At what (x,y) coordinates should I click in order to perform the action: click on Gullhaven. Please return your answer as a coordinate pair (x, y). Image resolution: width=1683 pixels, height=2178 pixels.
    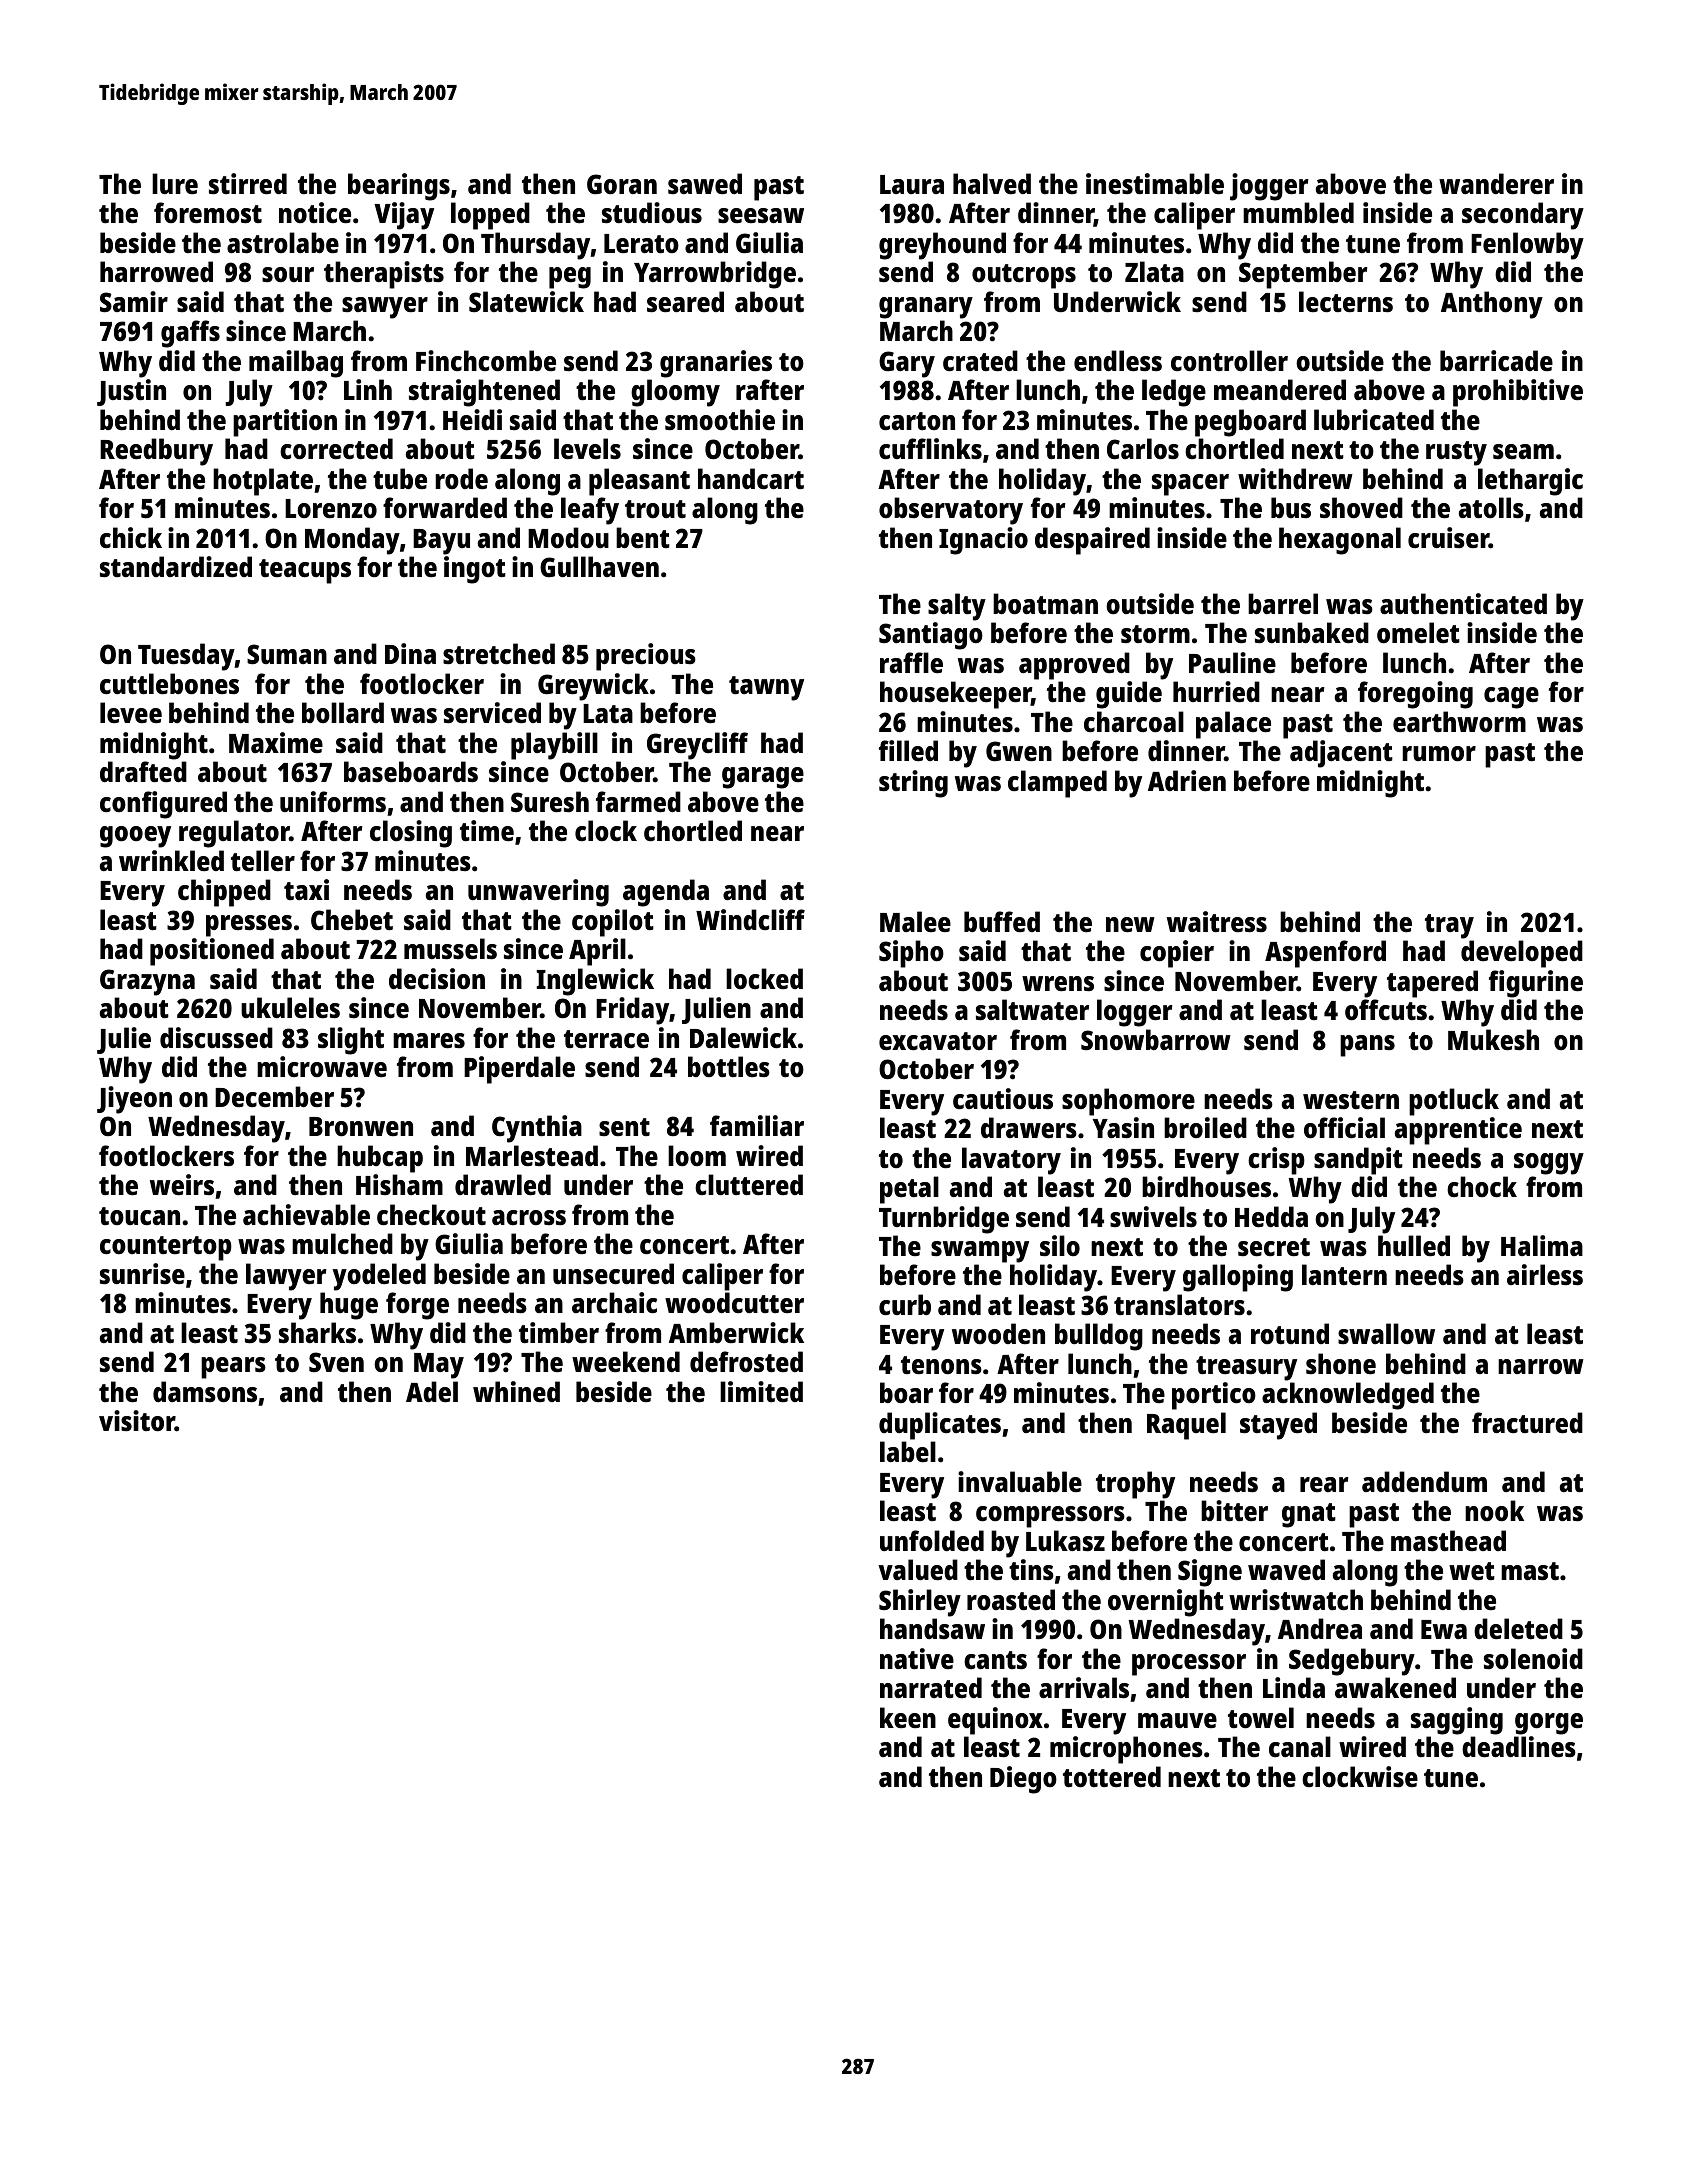
    Looking at the image, I should click on (599, 567).
